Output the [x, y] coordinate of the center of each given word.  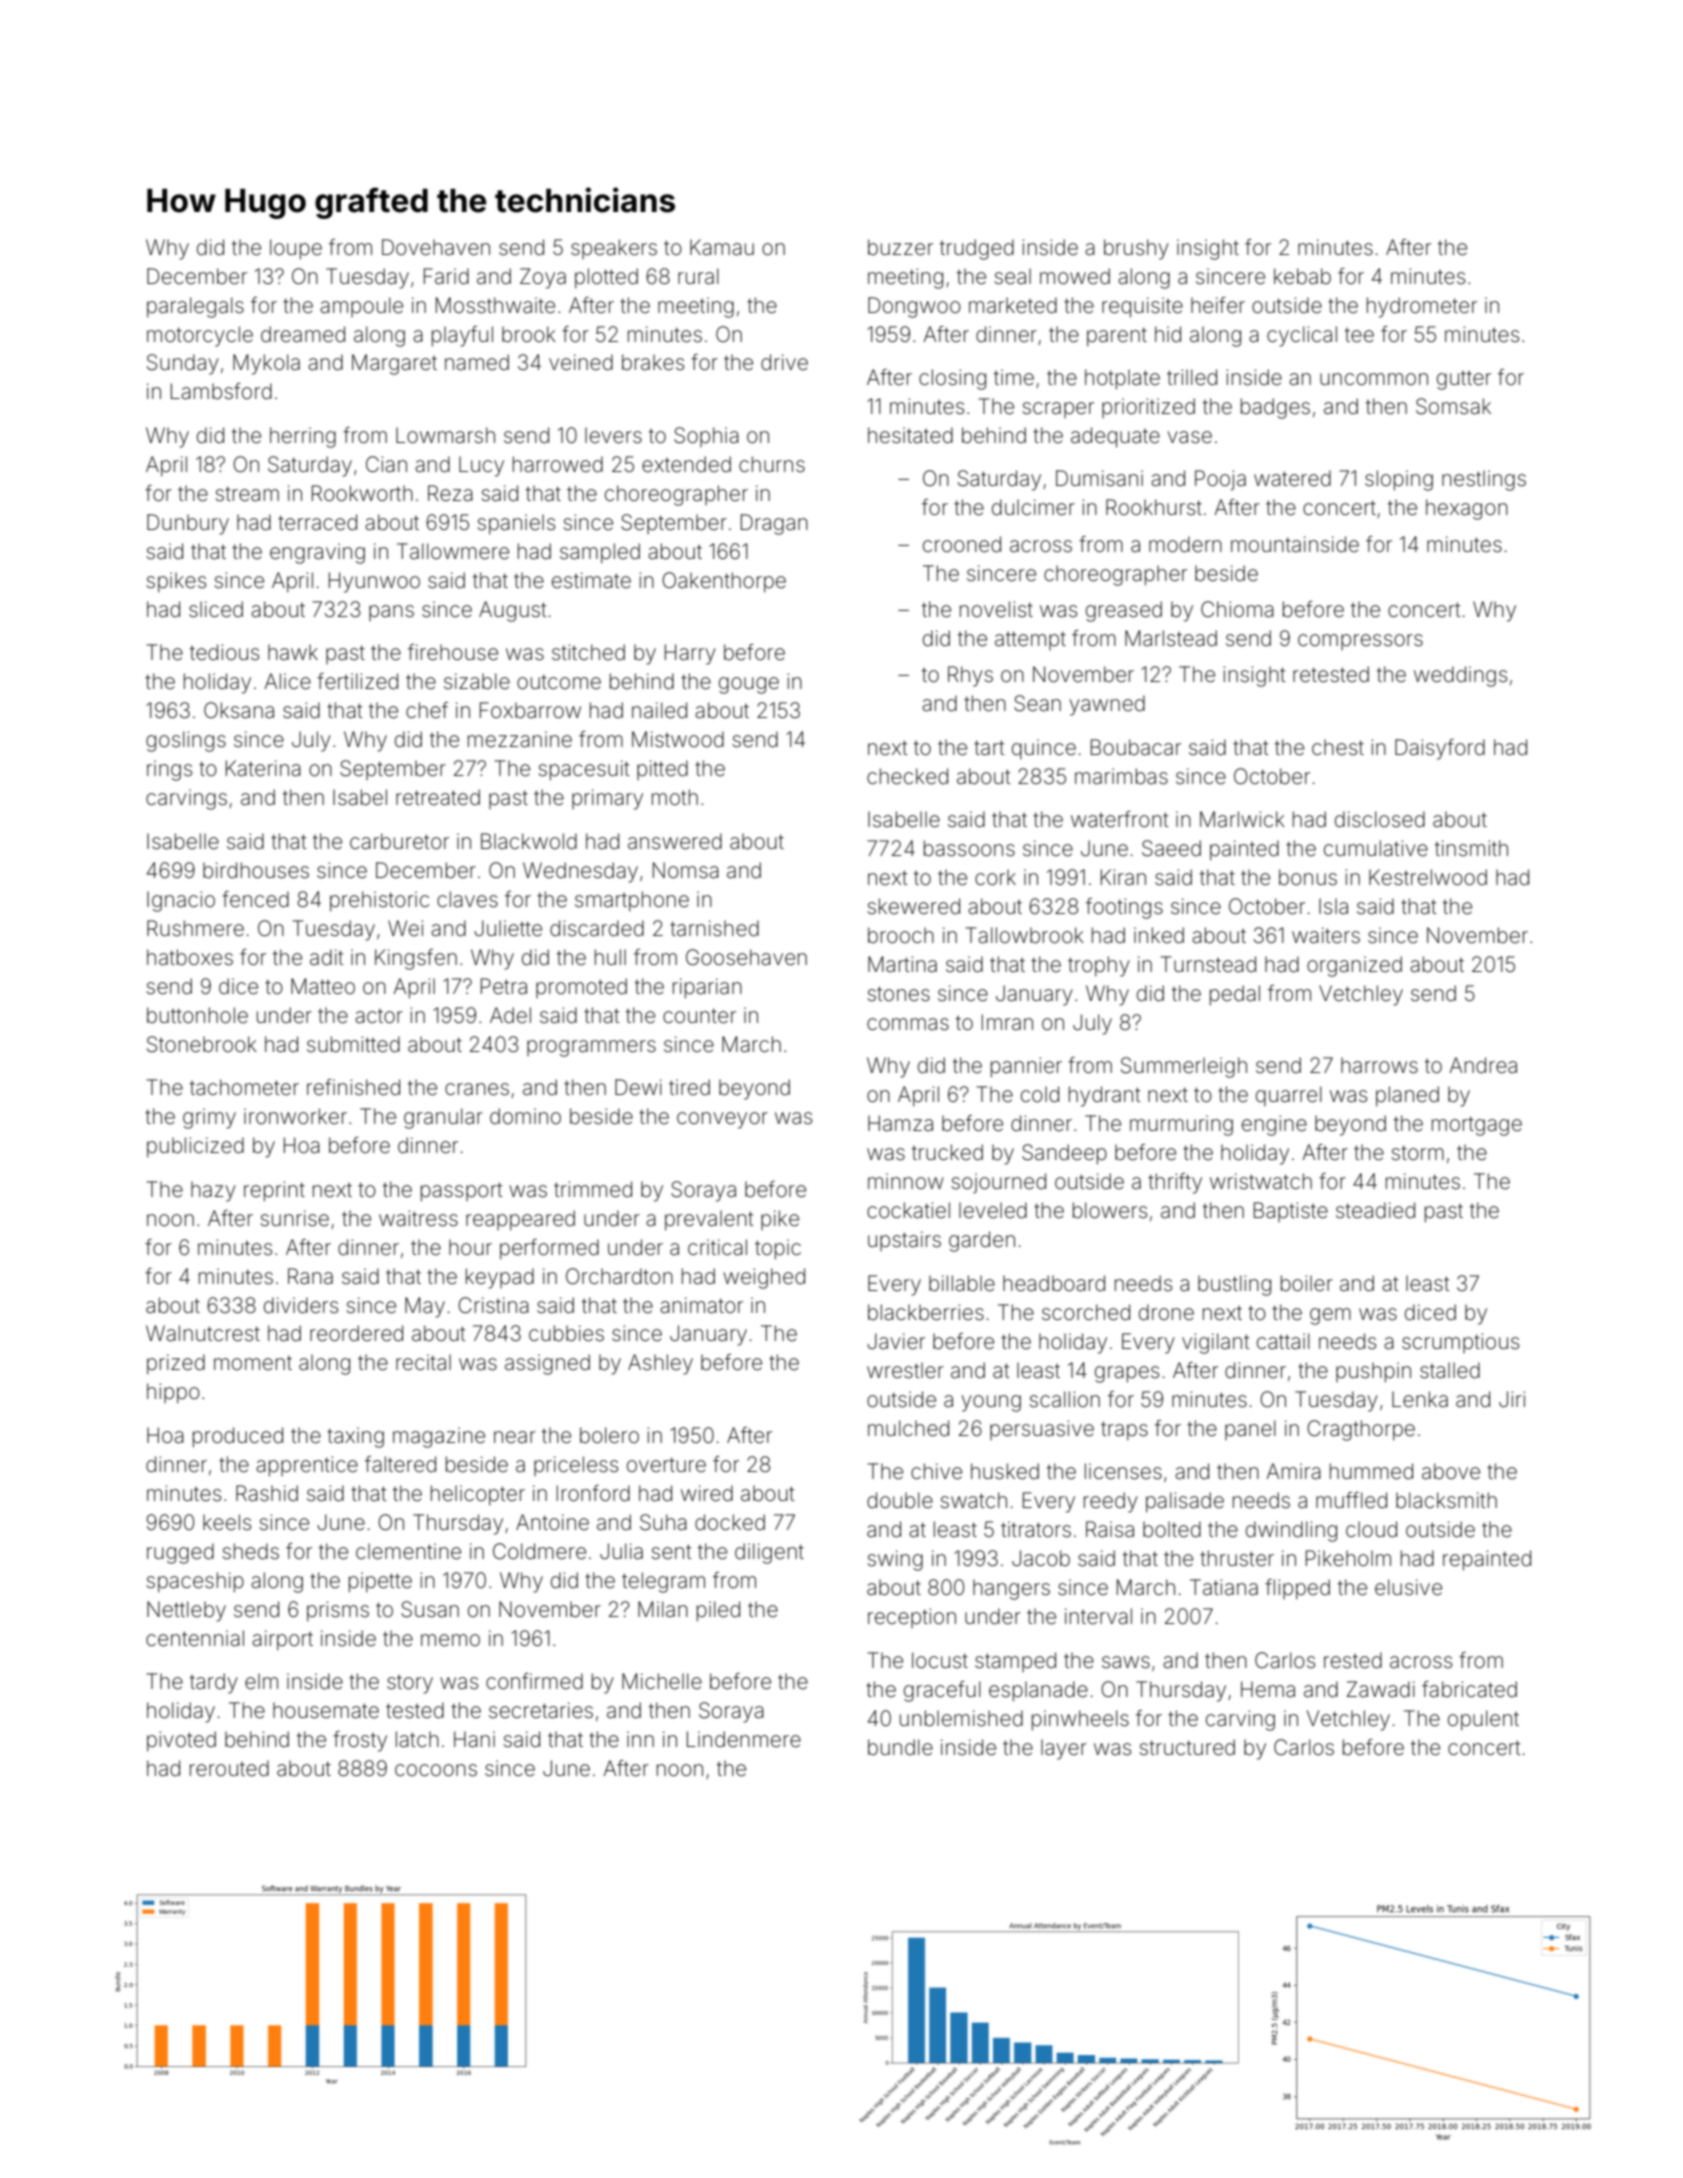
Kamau [722, 247]
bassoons [969, 848]
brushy [1136, 249]
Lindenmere [744, 1739]
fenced [255, 899]
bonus [1308, 877]
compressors [1360, 642]
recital [423, 1362]
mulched [908, 1428]
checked [907, 776]
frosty [360, 1741]
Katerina [263, 768]
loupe [296, 249]
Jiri [1512, 1399]
